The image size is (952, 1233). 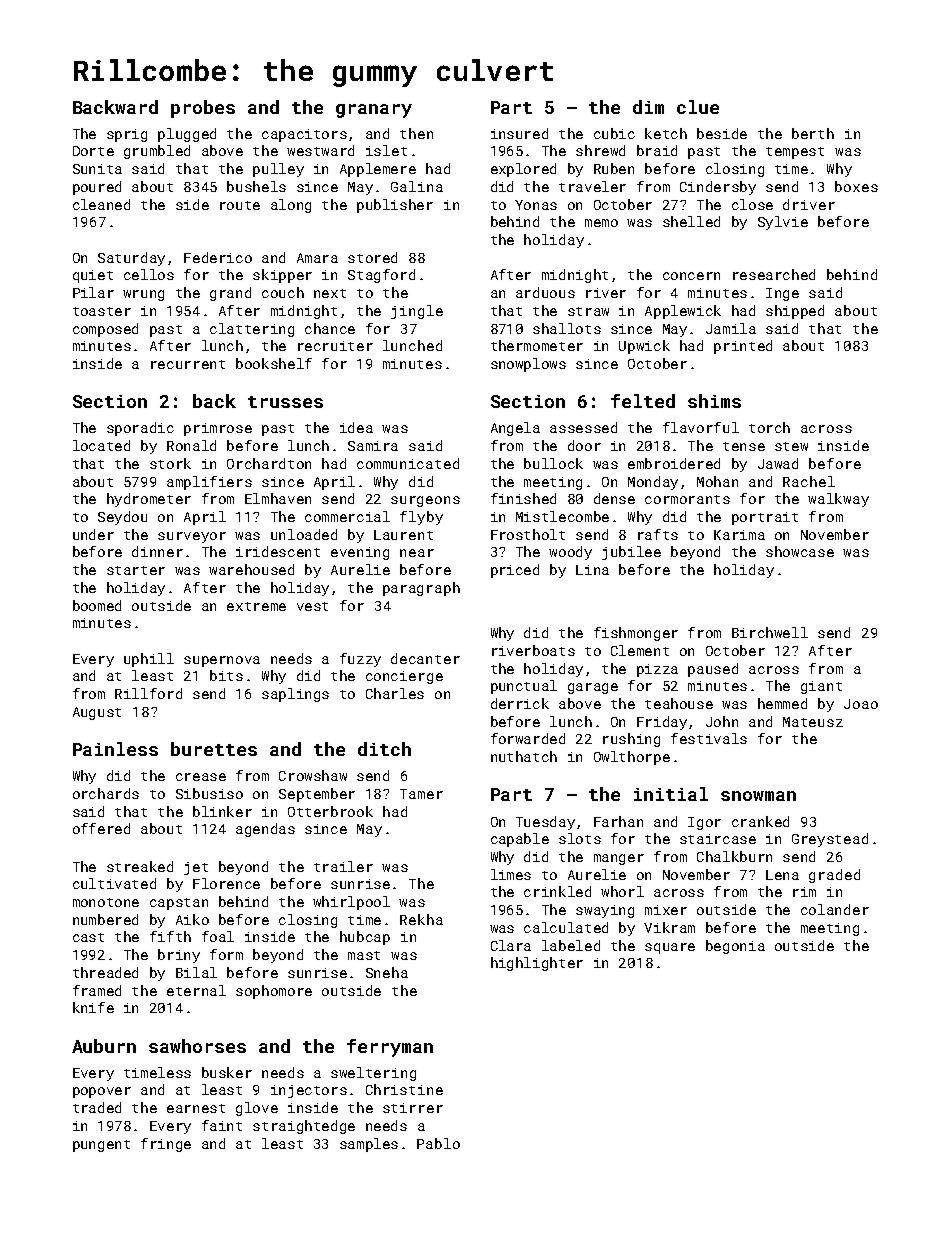 I want to click on Rachel, so click(x=809, y=481).
